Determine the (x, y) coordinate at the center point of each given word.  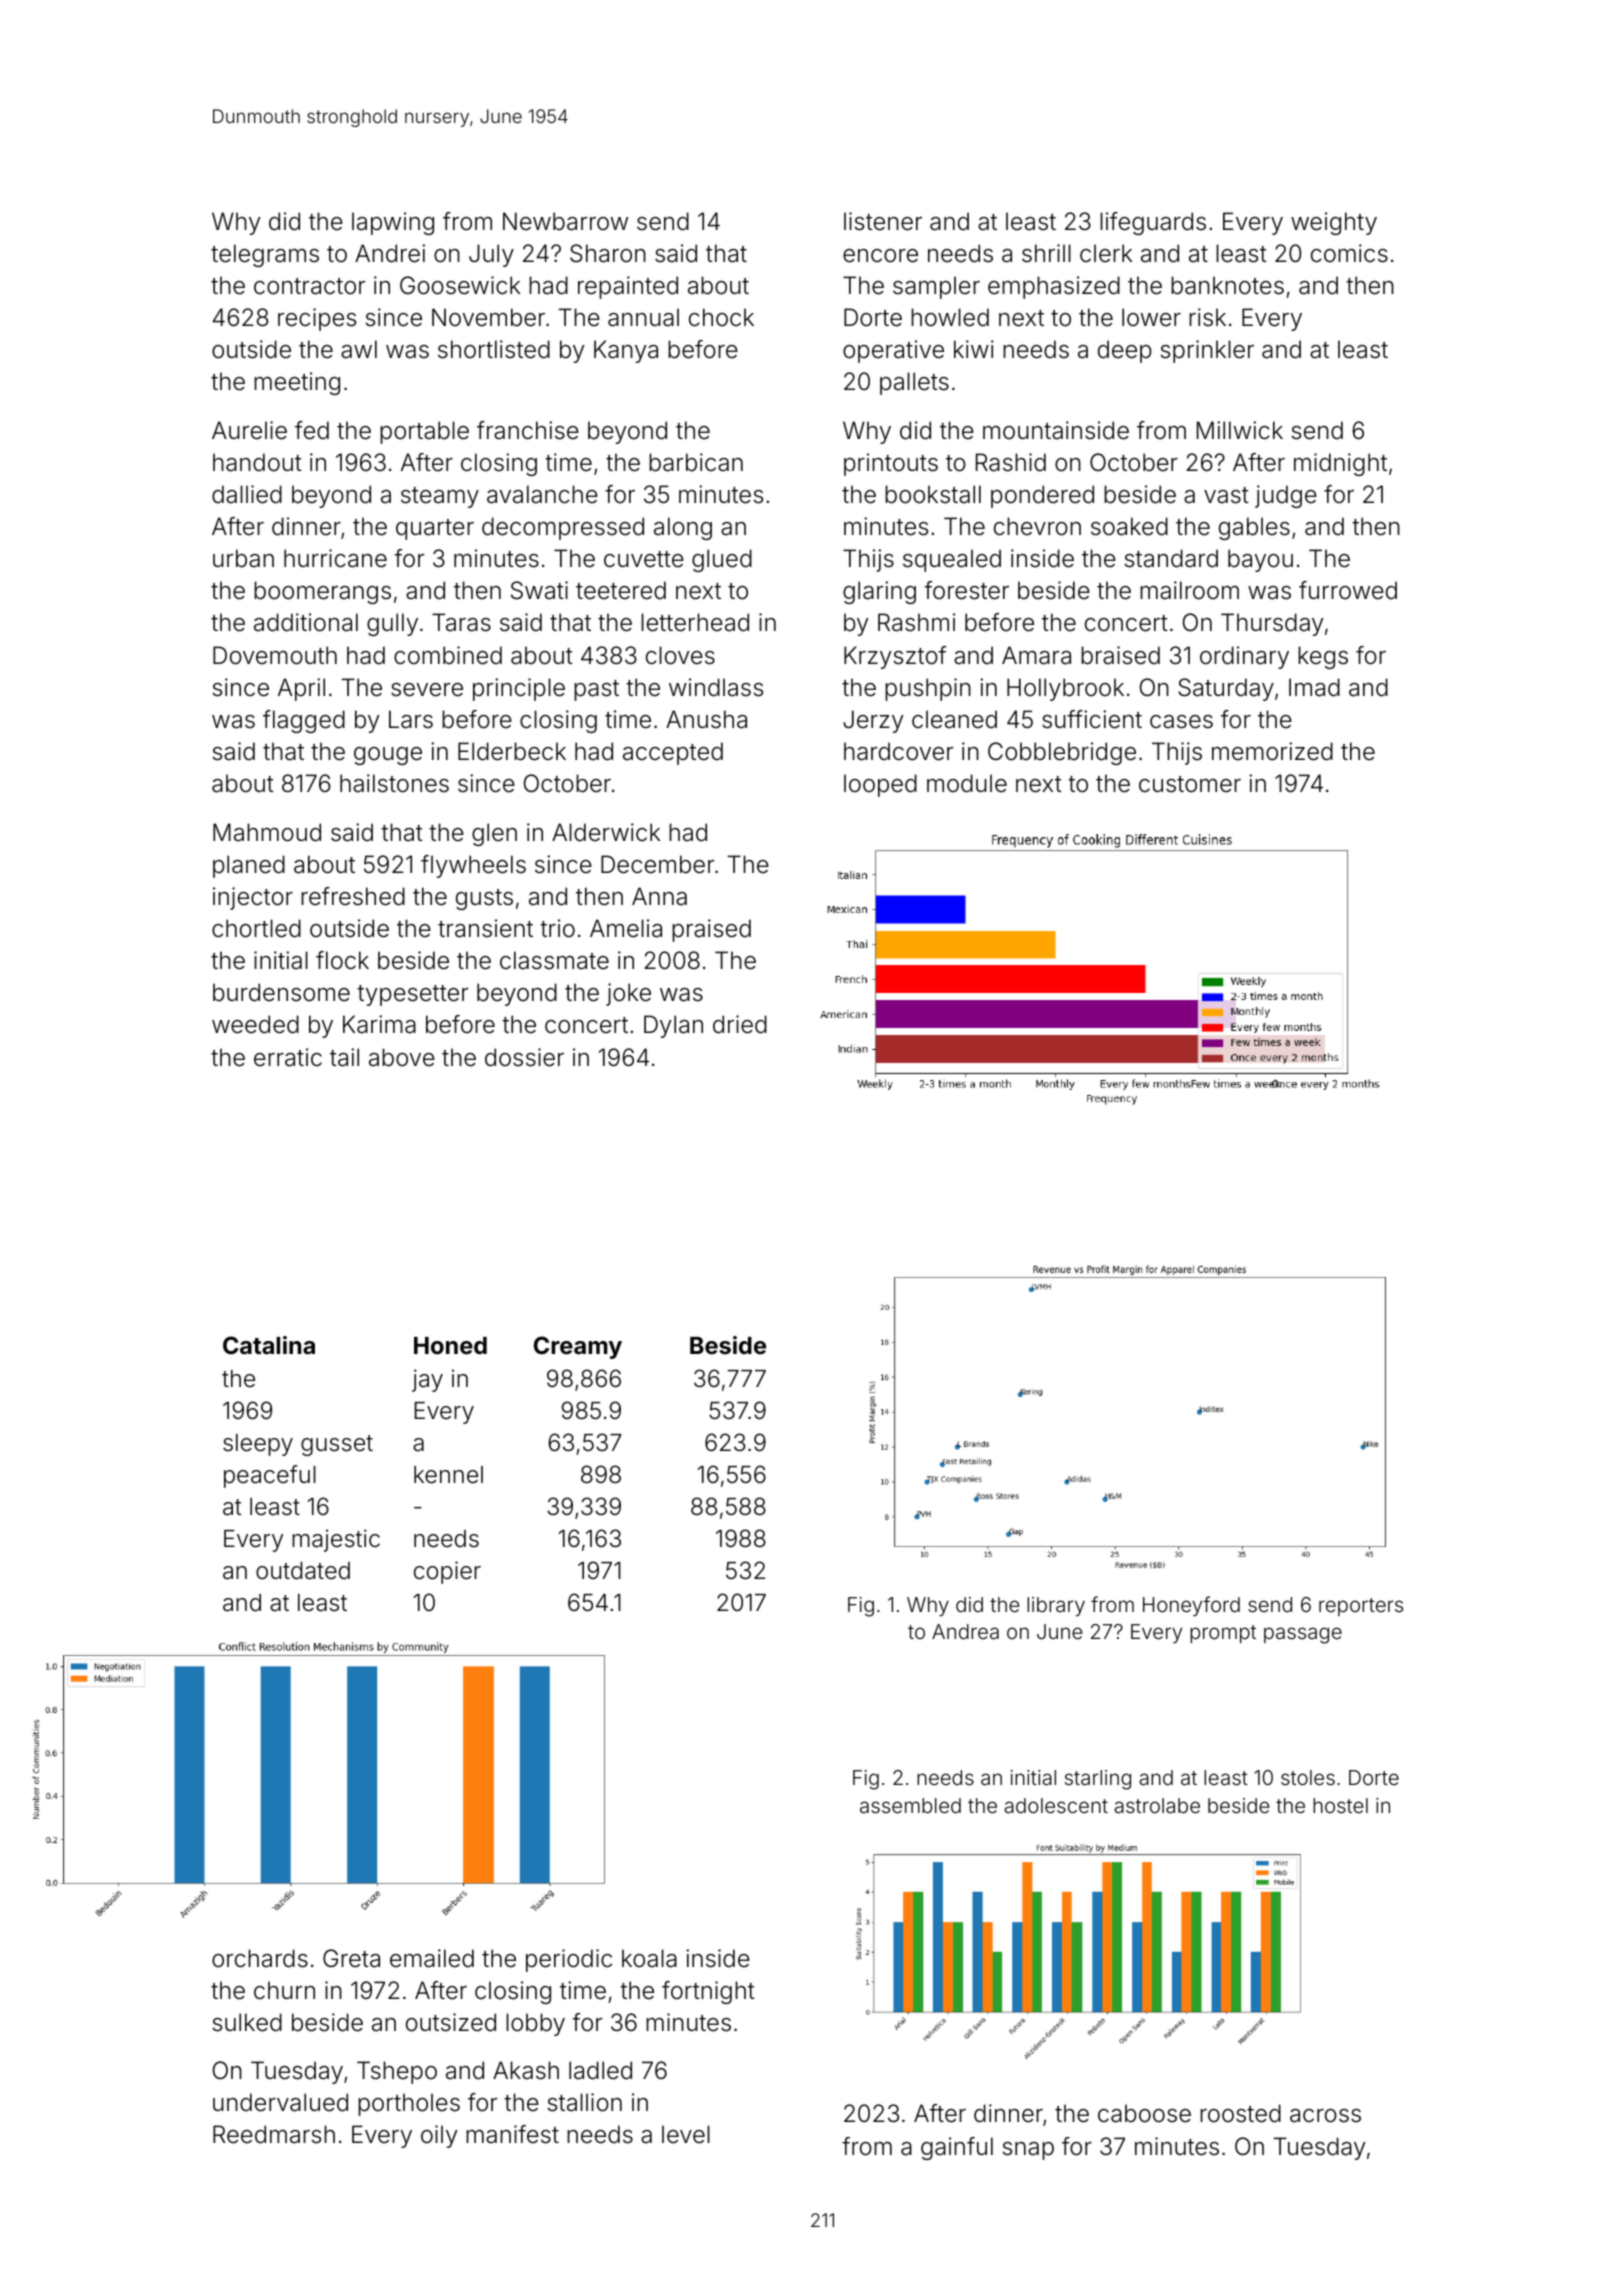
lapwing (393, 223)
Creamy (578, 1347)
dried (740, 1024)
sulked (247, 2022)
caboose (1144, 2113)
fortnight (708, 1992)
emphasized (1054, 287)
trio (557, 928)
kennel (448, 1475)
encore (880, 256)
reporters (1361, 1607)
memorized (1272, 751)
